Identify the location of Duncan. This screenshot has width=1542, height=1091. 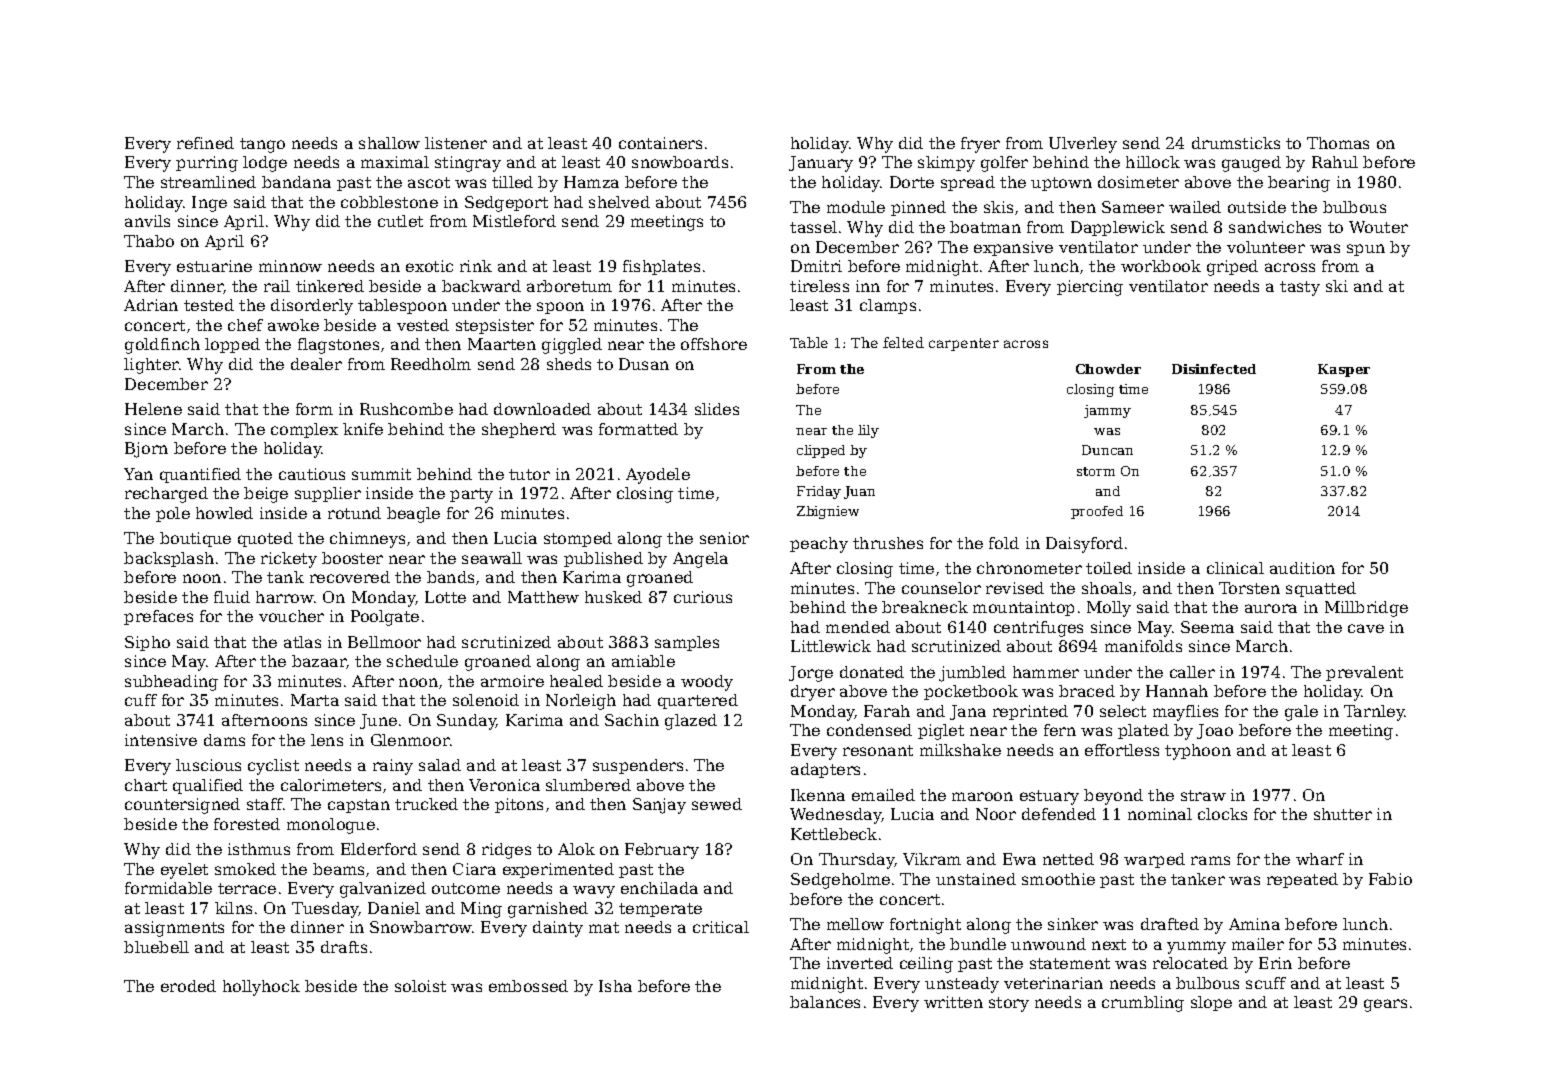
(1107, 450).
